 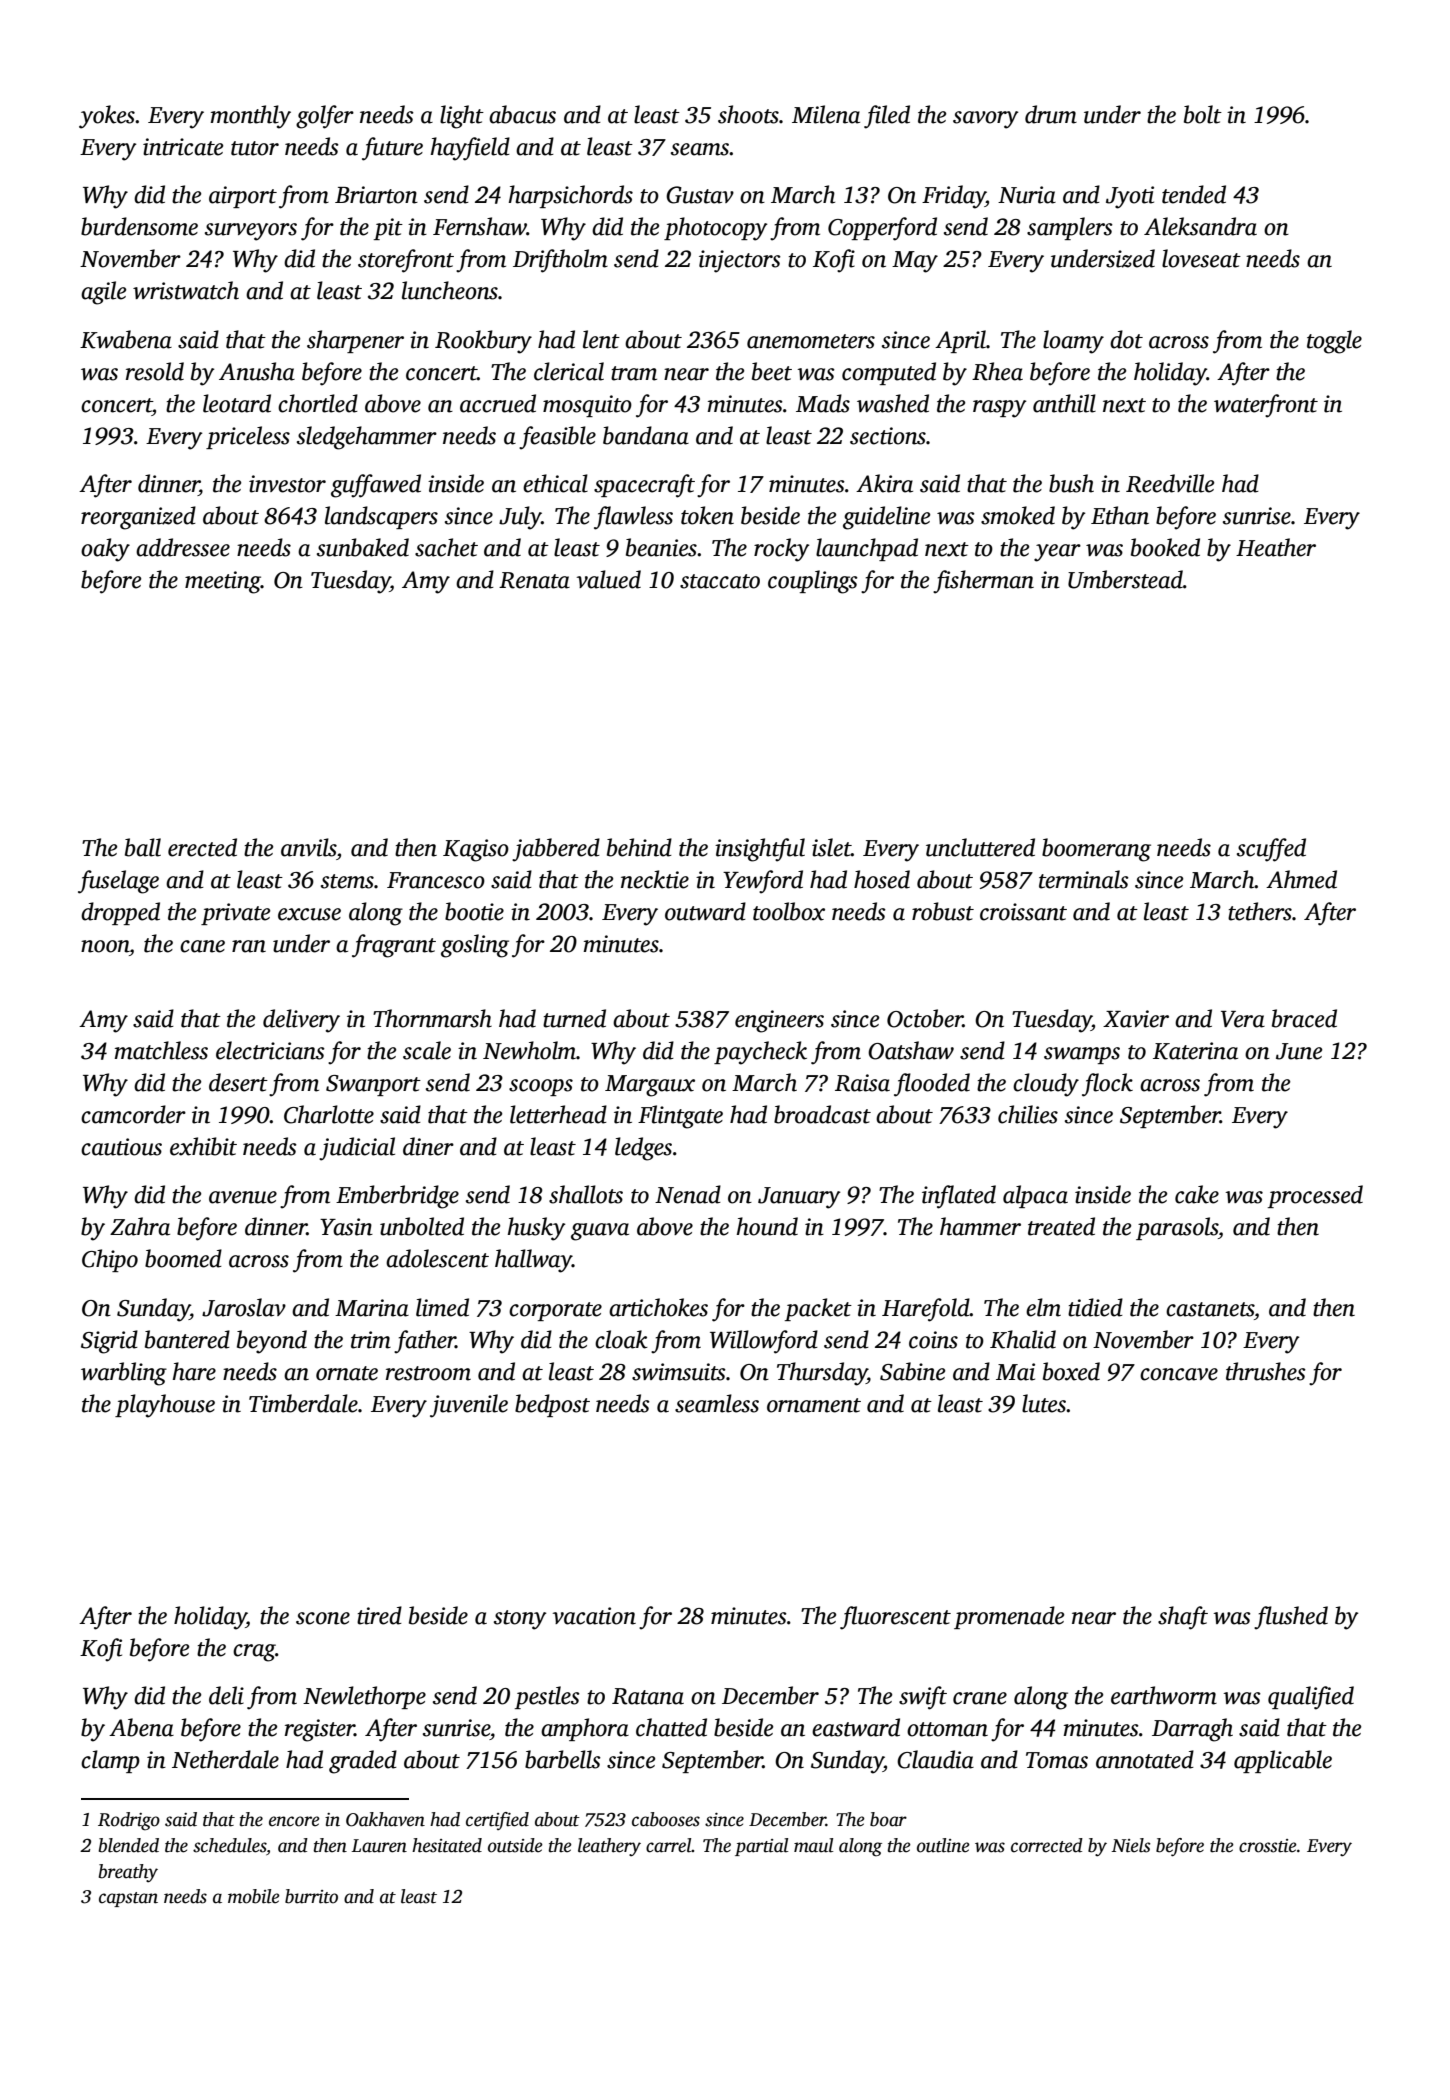 What do you see at coordinates (571, 196) in the screenshot?
I see `harpsichords` at bounding box center [571, 196].
